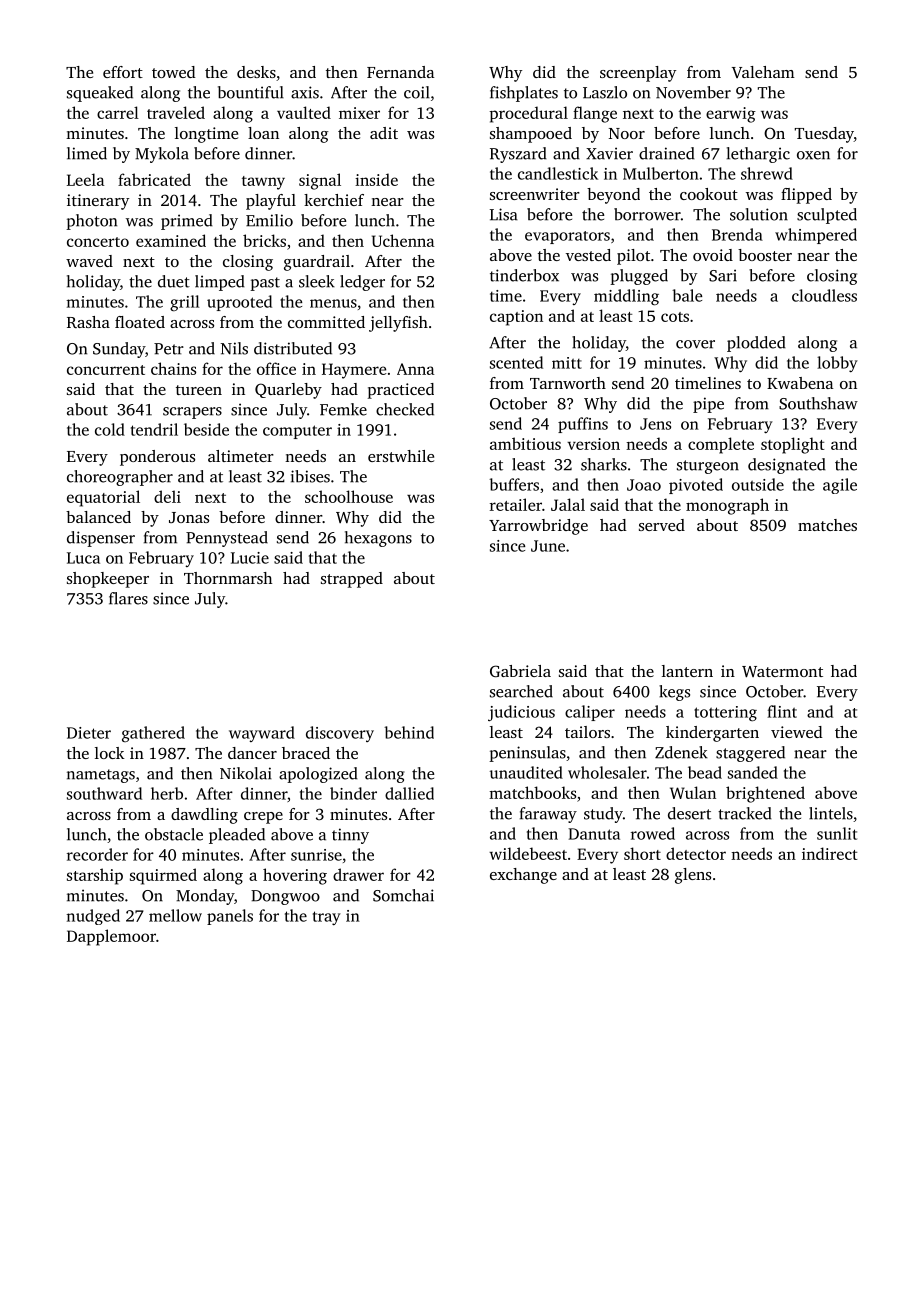 This screenshot has width=924, height=1311. I want to click on Tuesday, so click(824, 135).
